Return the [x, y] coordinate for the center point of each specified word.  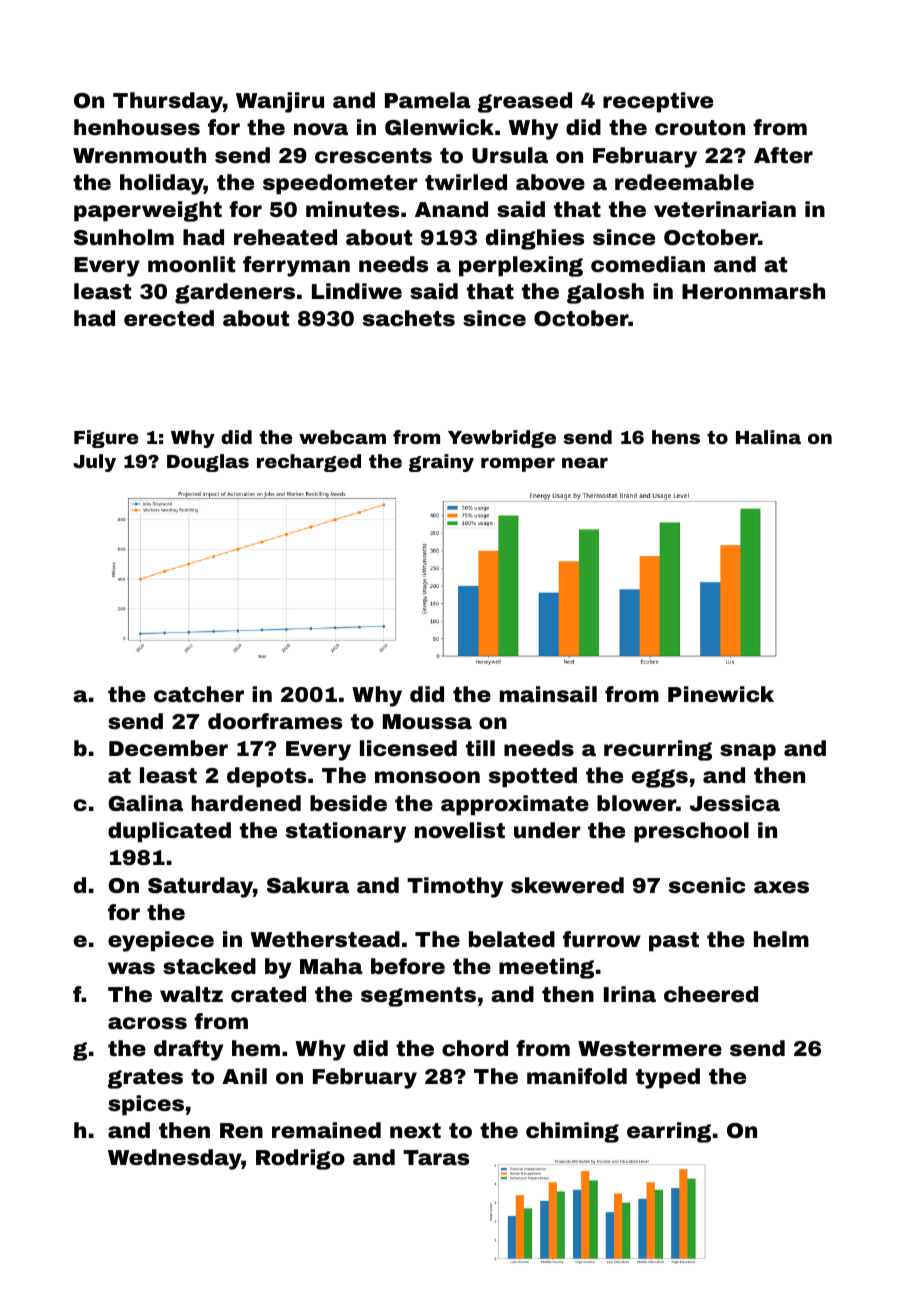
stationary [346, 832]
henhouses [137, 127]
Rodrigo [300, 1159]
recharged [309, 463]
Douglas [208, 463]
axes [781, 887]
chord [475, 1048]
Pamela [428, 100]
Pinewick [721, 694]
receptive [658, 102]
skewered [567, 885]
